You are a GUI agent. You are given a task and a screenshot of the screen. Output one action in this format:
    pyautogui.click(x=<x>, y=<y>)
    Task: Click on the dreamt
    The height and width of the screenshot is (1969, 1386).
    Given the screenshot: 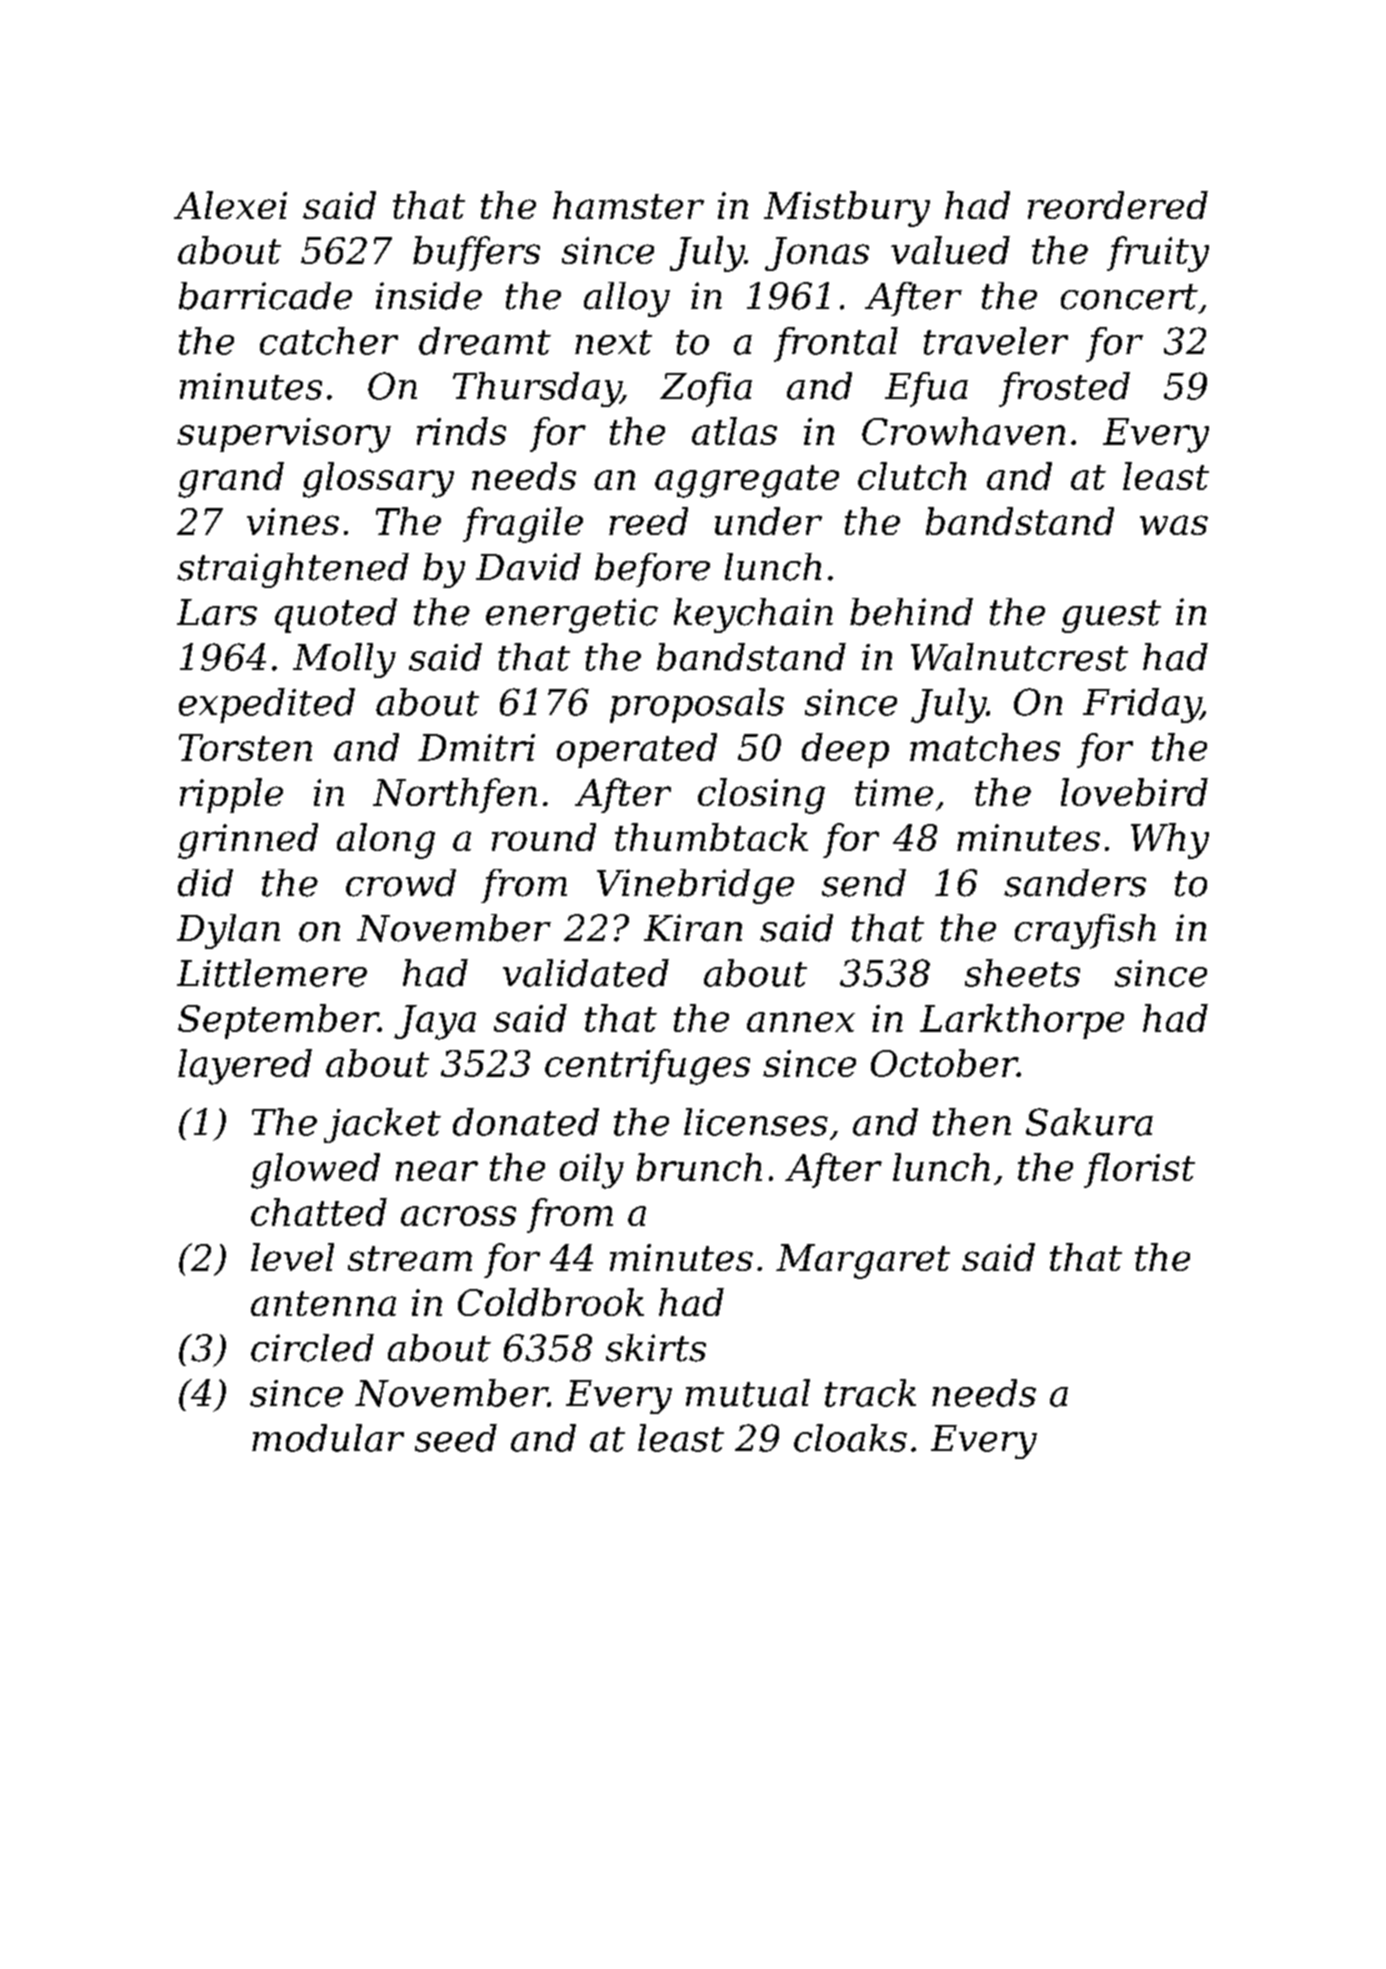 What is the action you would take?
    pyautogui.click(x=485, y=341)
